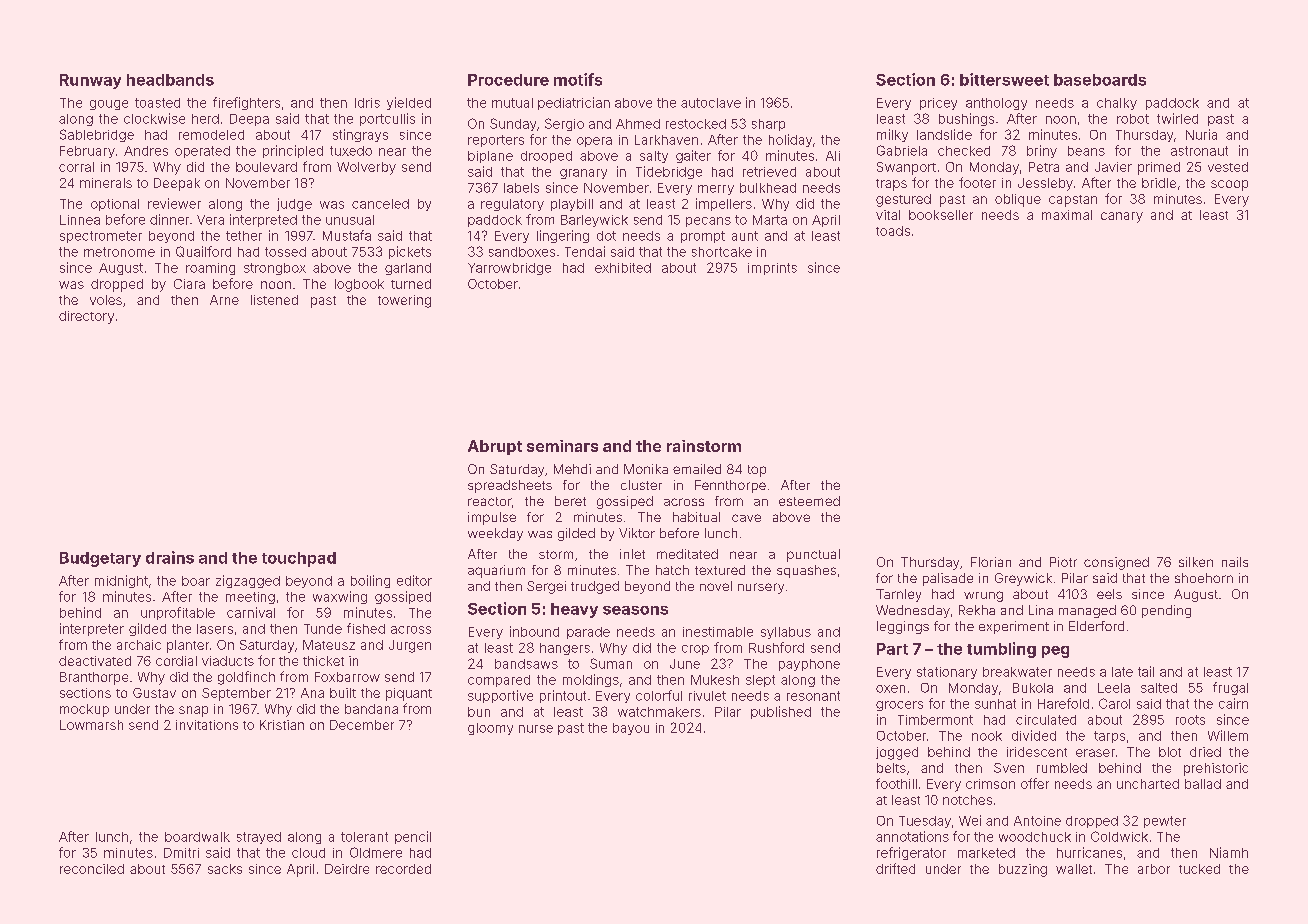 This screenshot has width=1308, height=924. I want to click on headbands, so click(170, 80).
